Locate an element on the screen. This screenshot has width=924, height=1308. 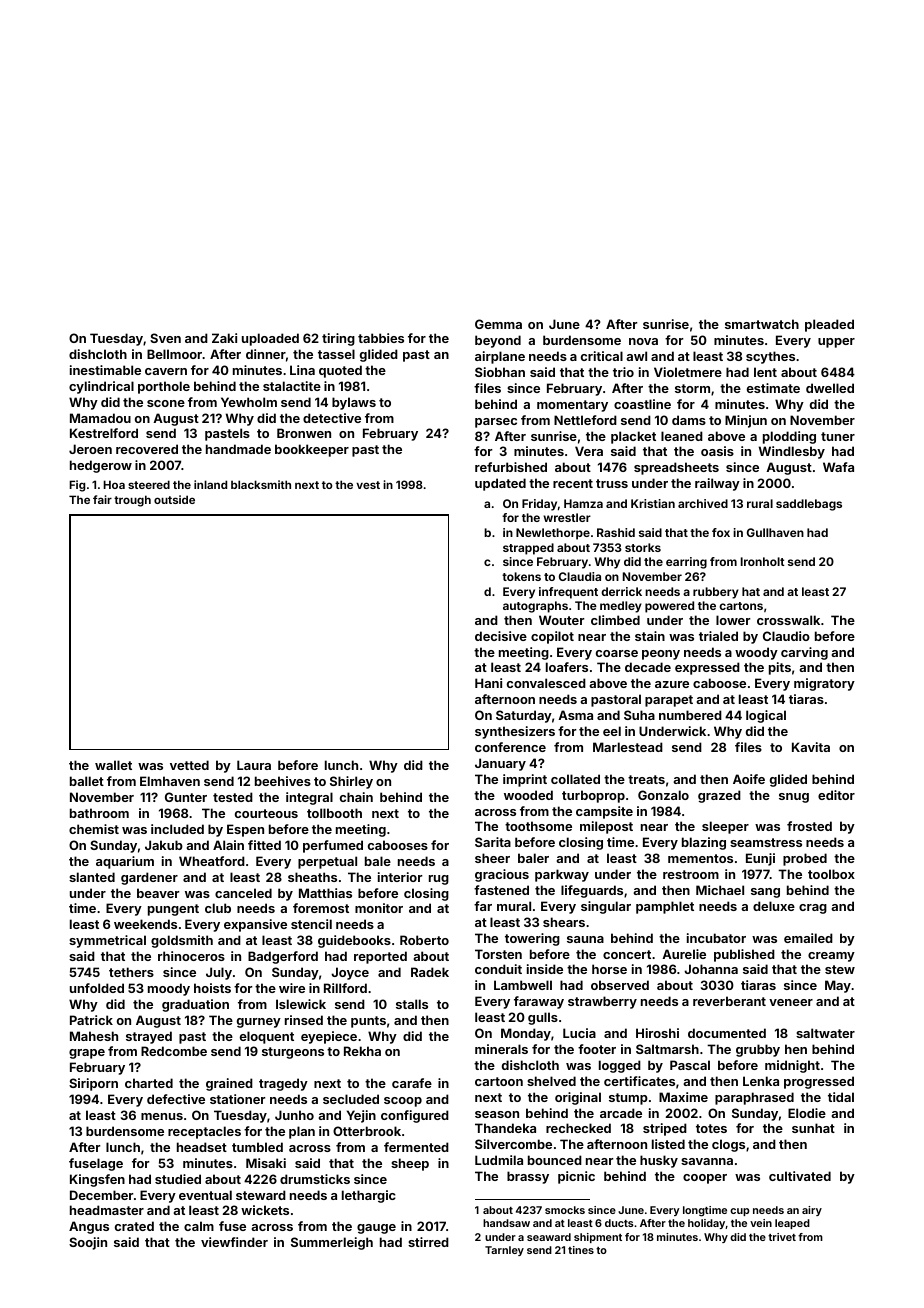
inestimable is located at coordinates (105, 370).
